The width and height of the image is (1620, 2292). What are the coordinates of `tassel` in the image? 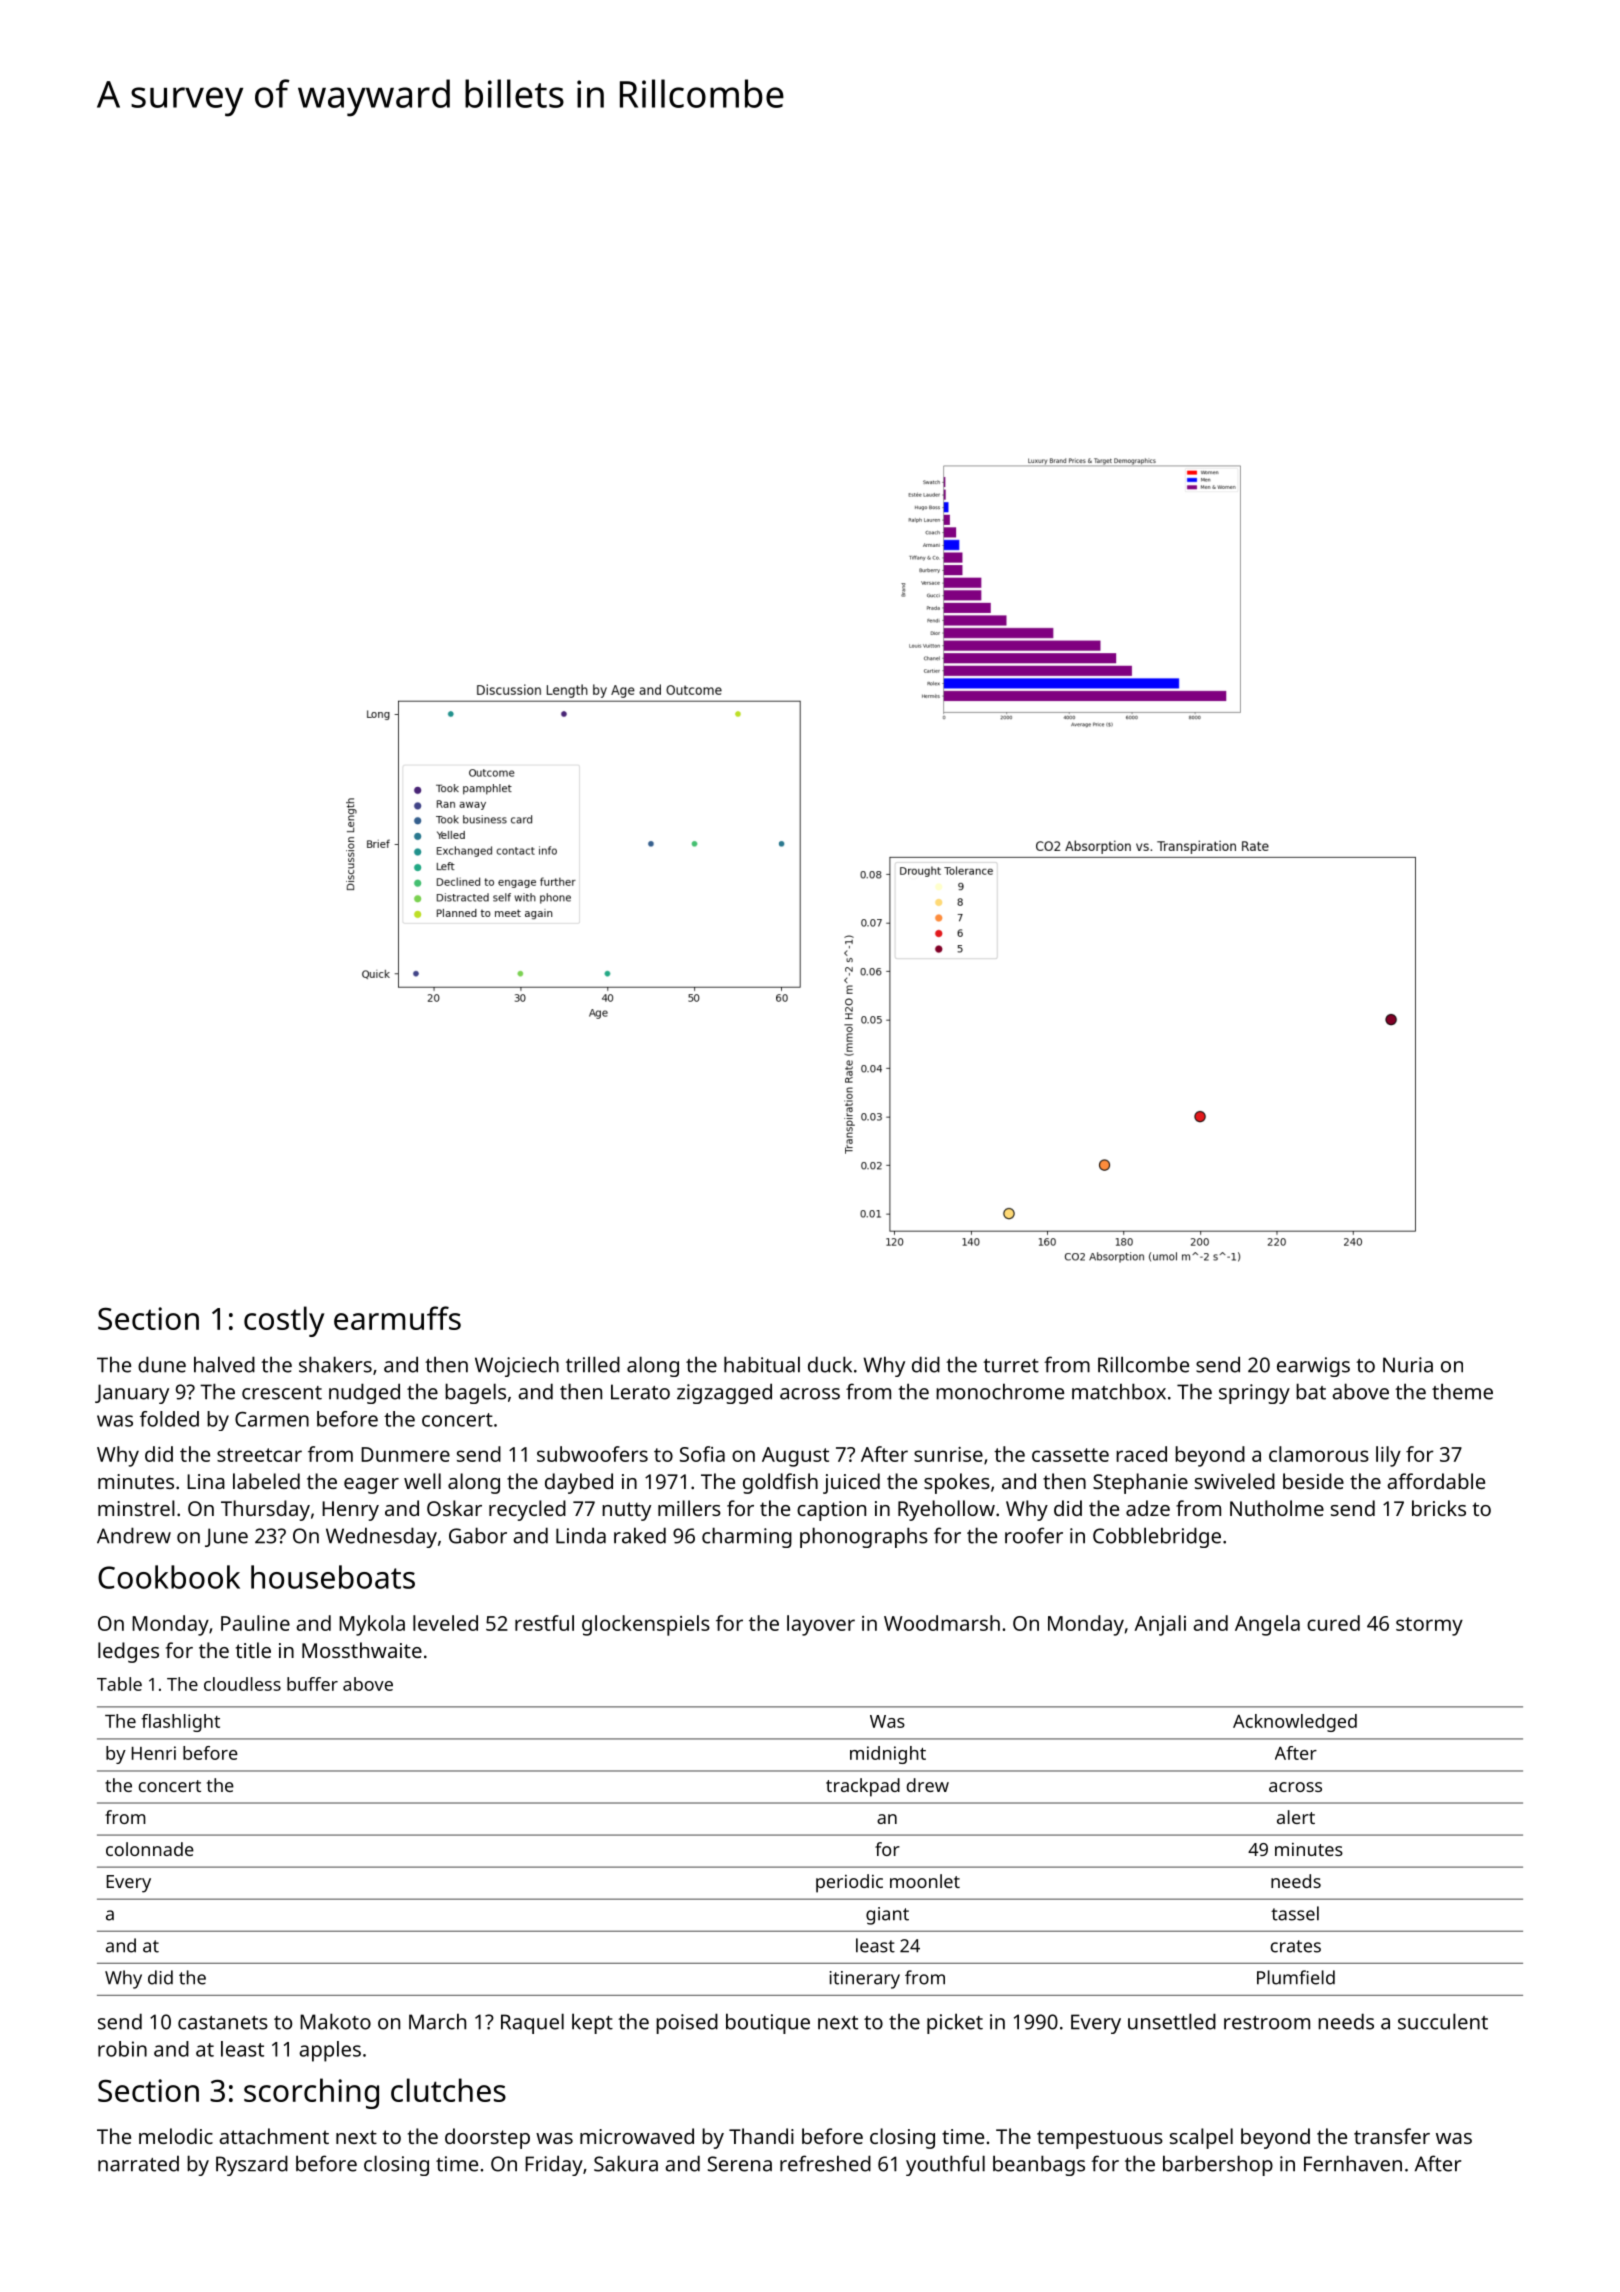 It's located at (1295, 1913).
